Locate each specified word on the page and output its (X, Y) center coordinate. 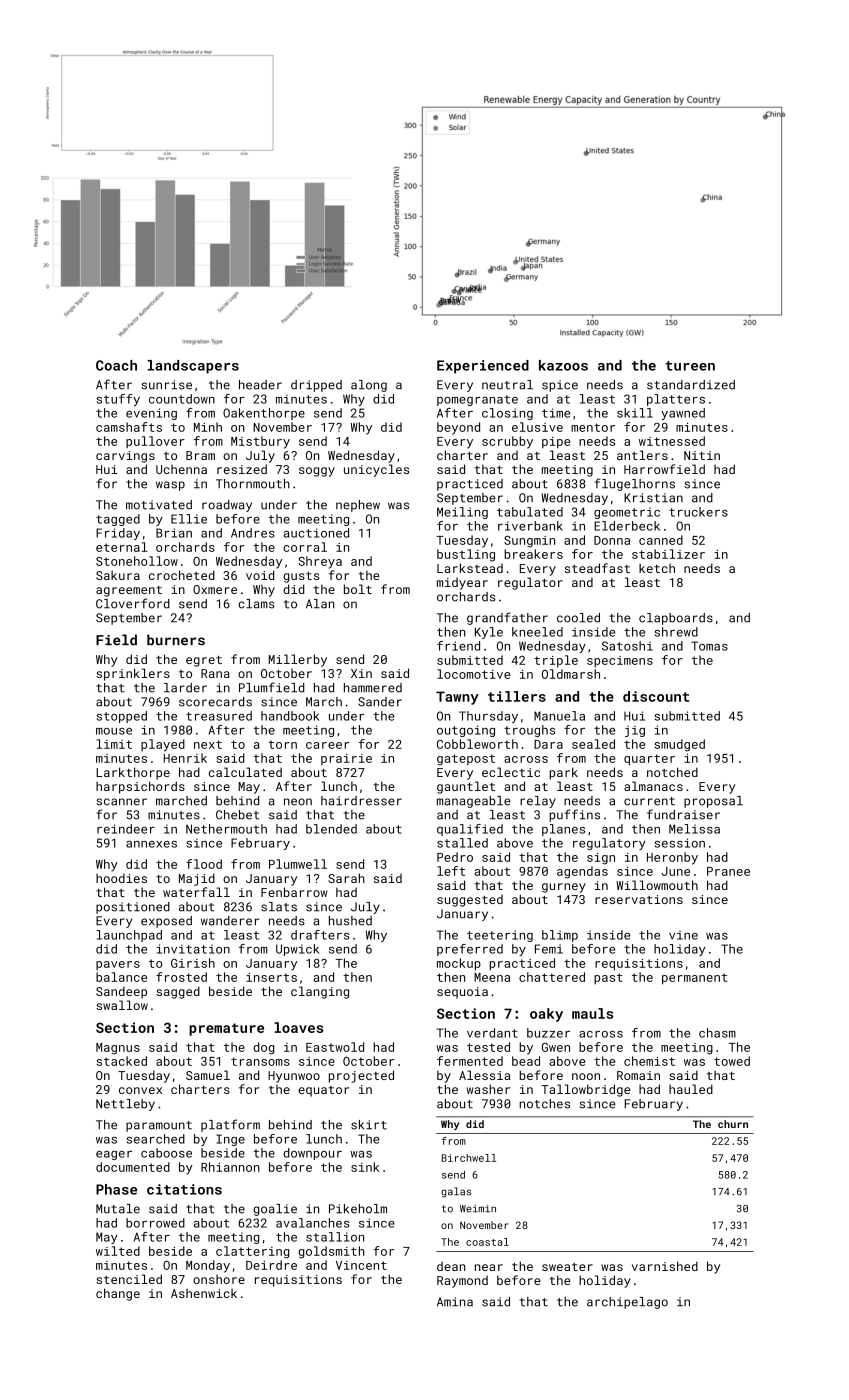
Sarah (346, 878)
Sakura (118, 575)
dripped (316, 386)
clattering (253, 1252)
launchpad (129, 936)
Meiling (462, 513)
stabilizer (668, 554)
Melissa (694, 829)
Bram (200, 455)
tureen (690, 366)
